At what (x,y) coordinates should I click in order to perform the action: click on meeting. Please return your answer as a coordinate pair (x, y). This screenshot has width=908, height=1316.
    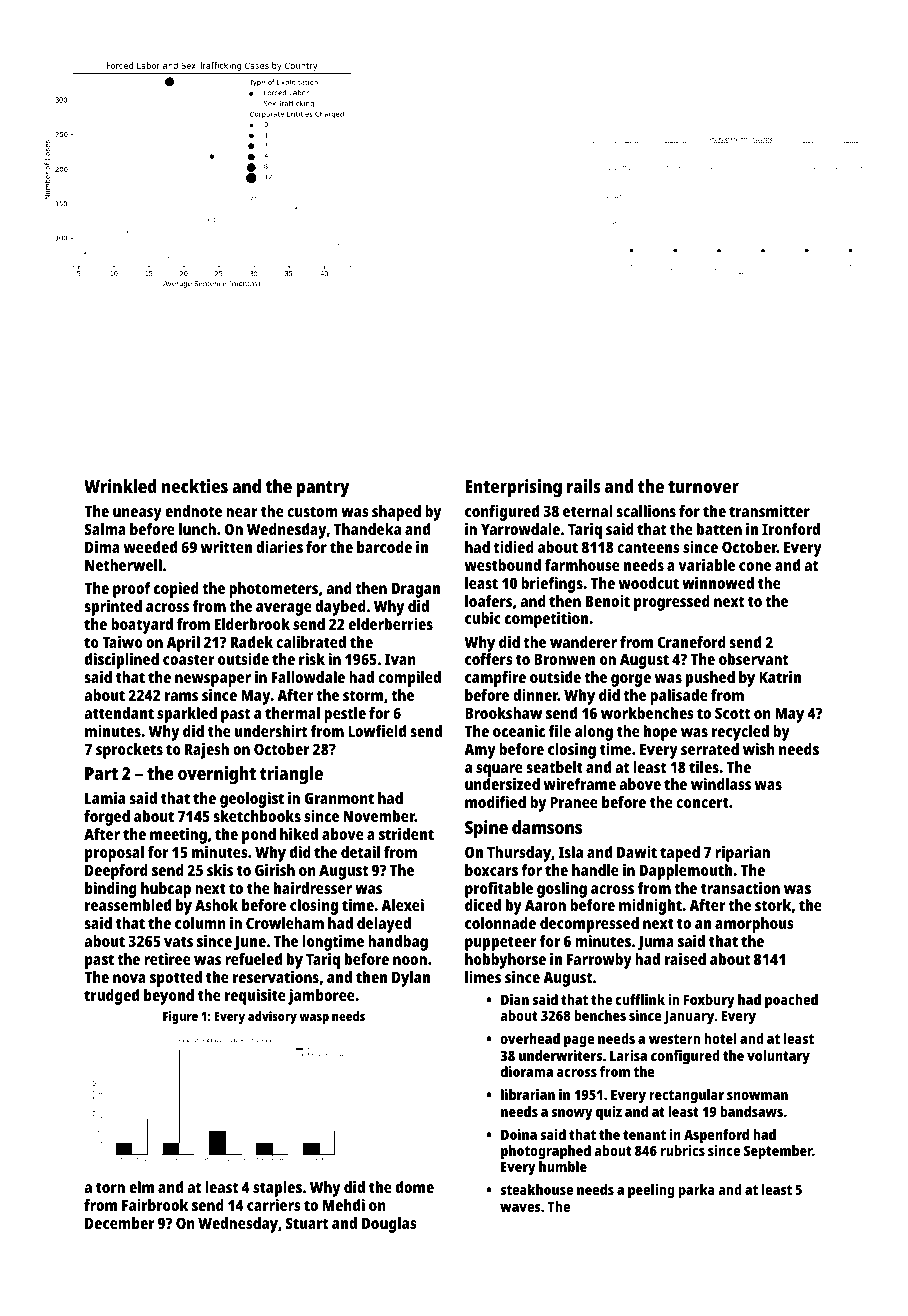
    Looking at the image, I should click on (178, 836).
